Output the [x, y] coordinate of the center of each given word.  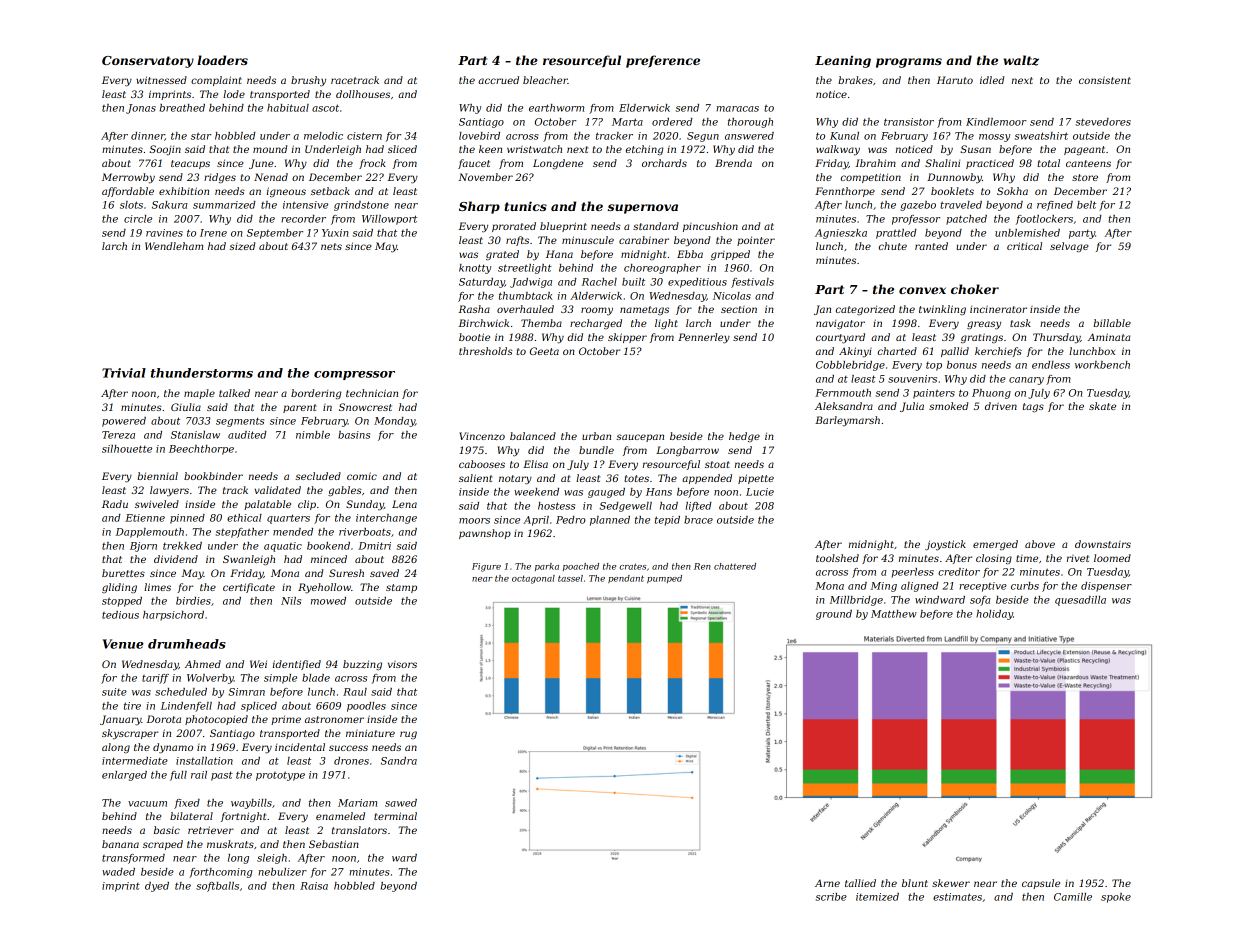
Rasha [474, 309]
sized [242, 246]
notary [515, 480]
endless [1051, 365]
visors [402, 664]
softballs [217, 887]
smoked [948, 406]
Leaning [843, 61]
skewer [951, 883]
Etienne [145, 518]
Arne [827, 883]
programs [909, 63]
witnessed [161, 80]
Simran [246, 692]
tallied [860, 883]
